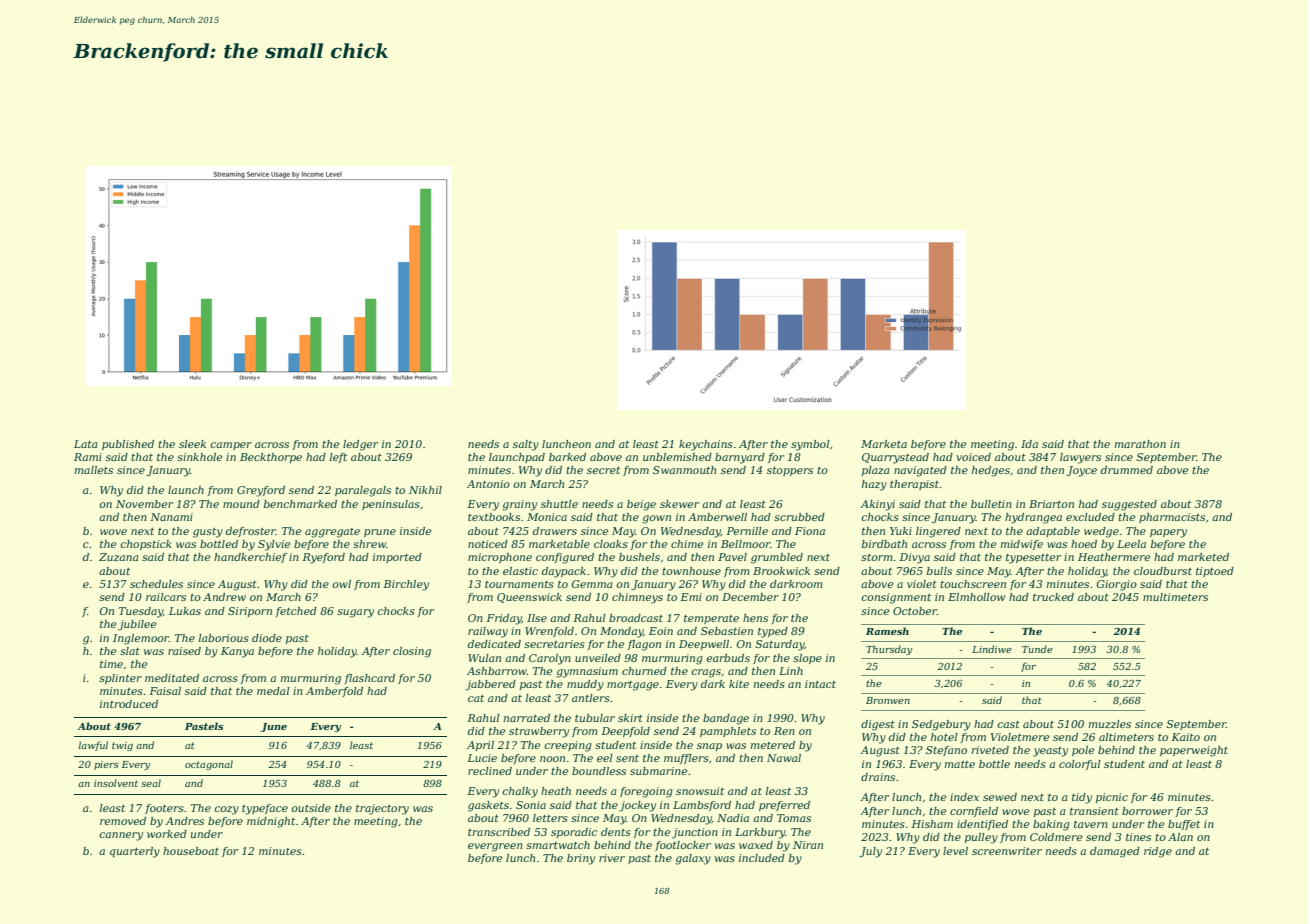  Describe the element at coordinates (526, 445) in the page. I see `salty` at that location.
